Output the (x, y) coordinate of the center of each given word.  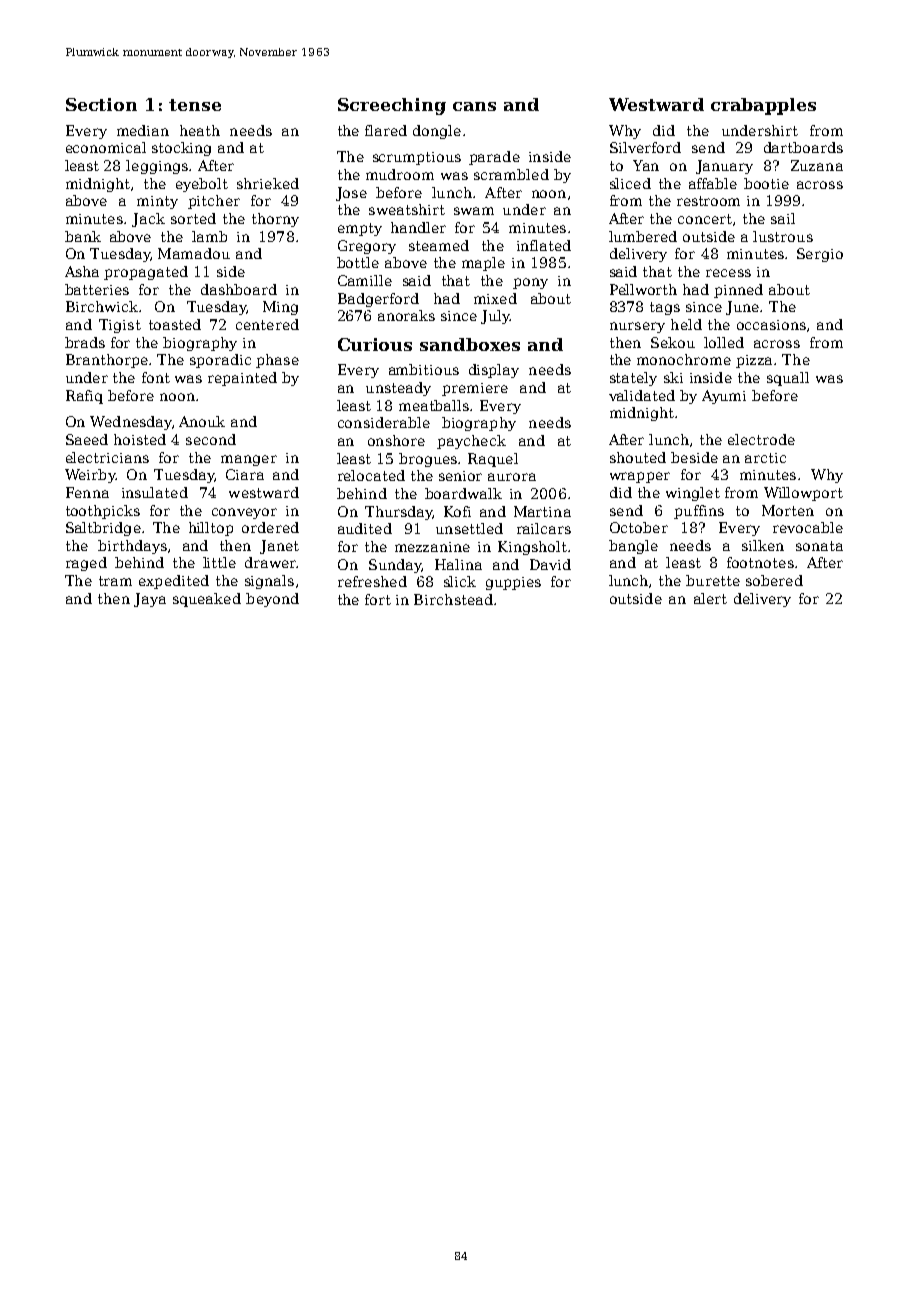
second (211, 439)
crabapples (763, 106)
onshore (396, 440)
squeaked (207, 600)
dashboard (239, 289)
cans (474, 106)
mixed (495, 298)
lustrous (783, 236)
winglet (693, 494)
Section (101, 104)
